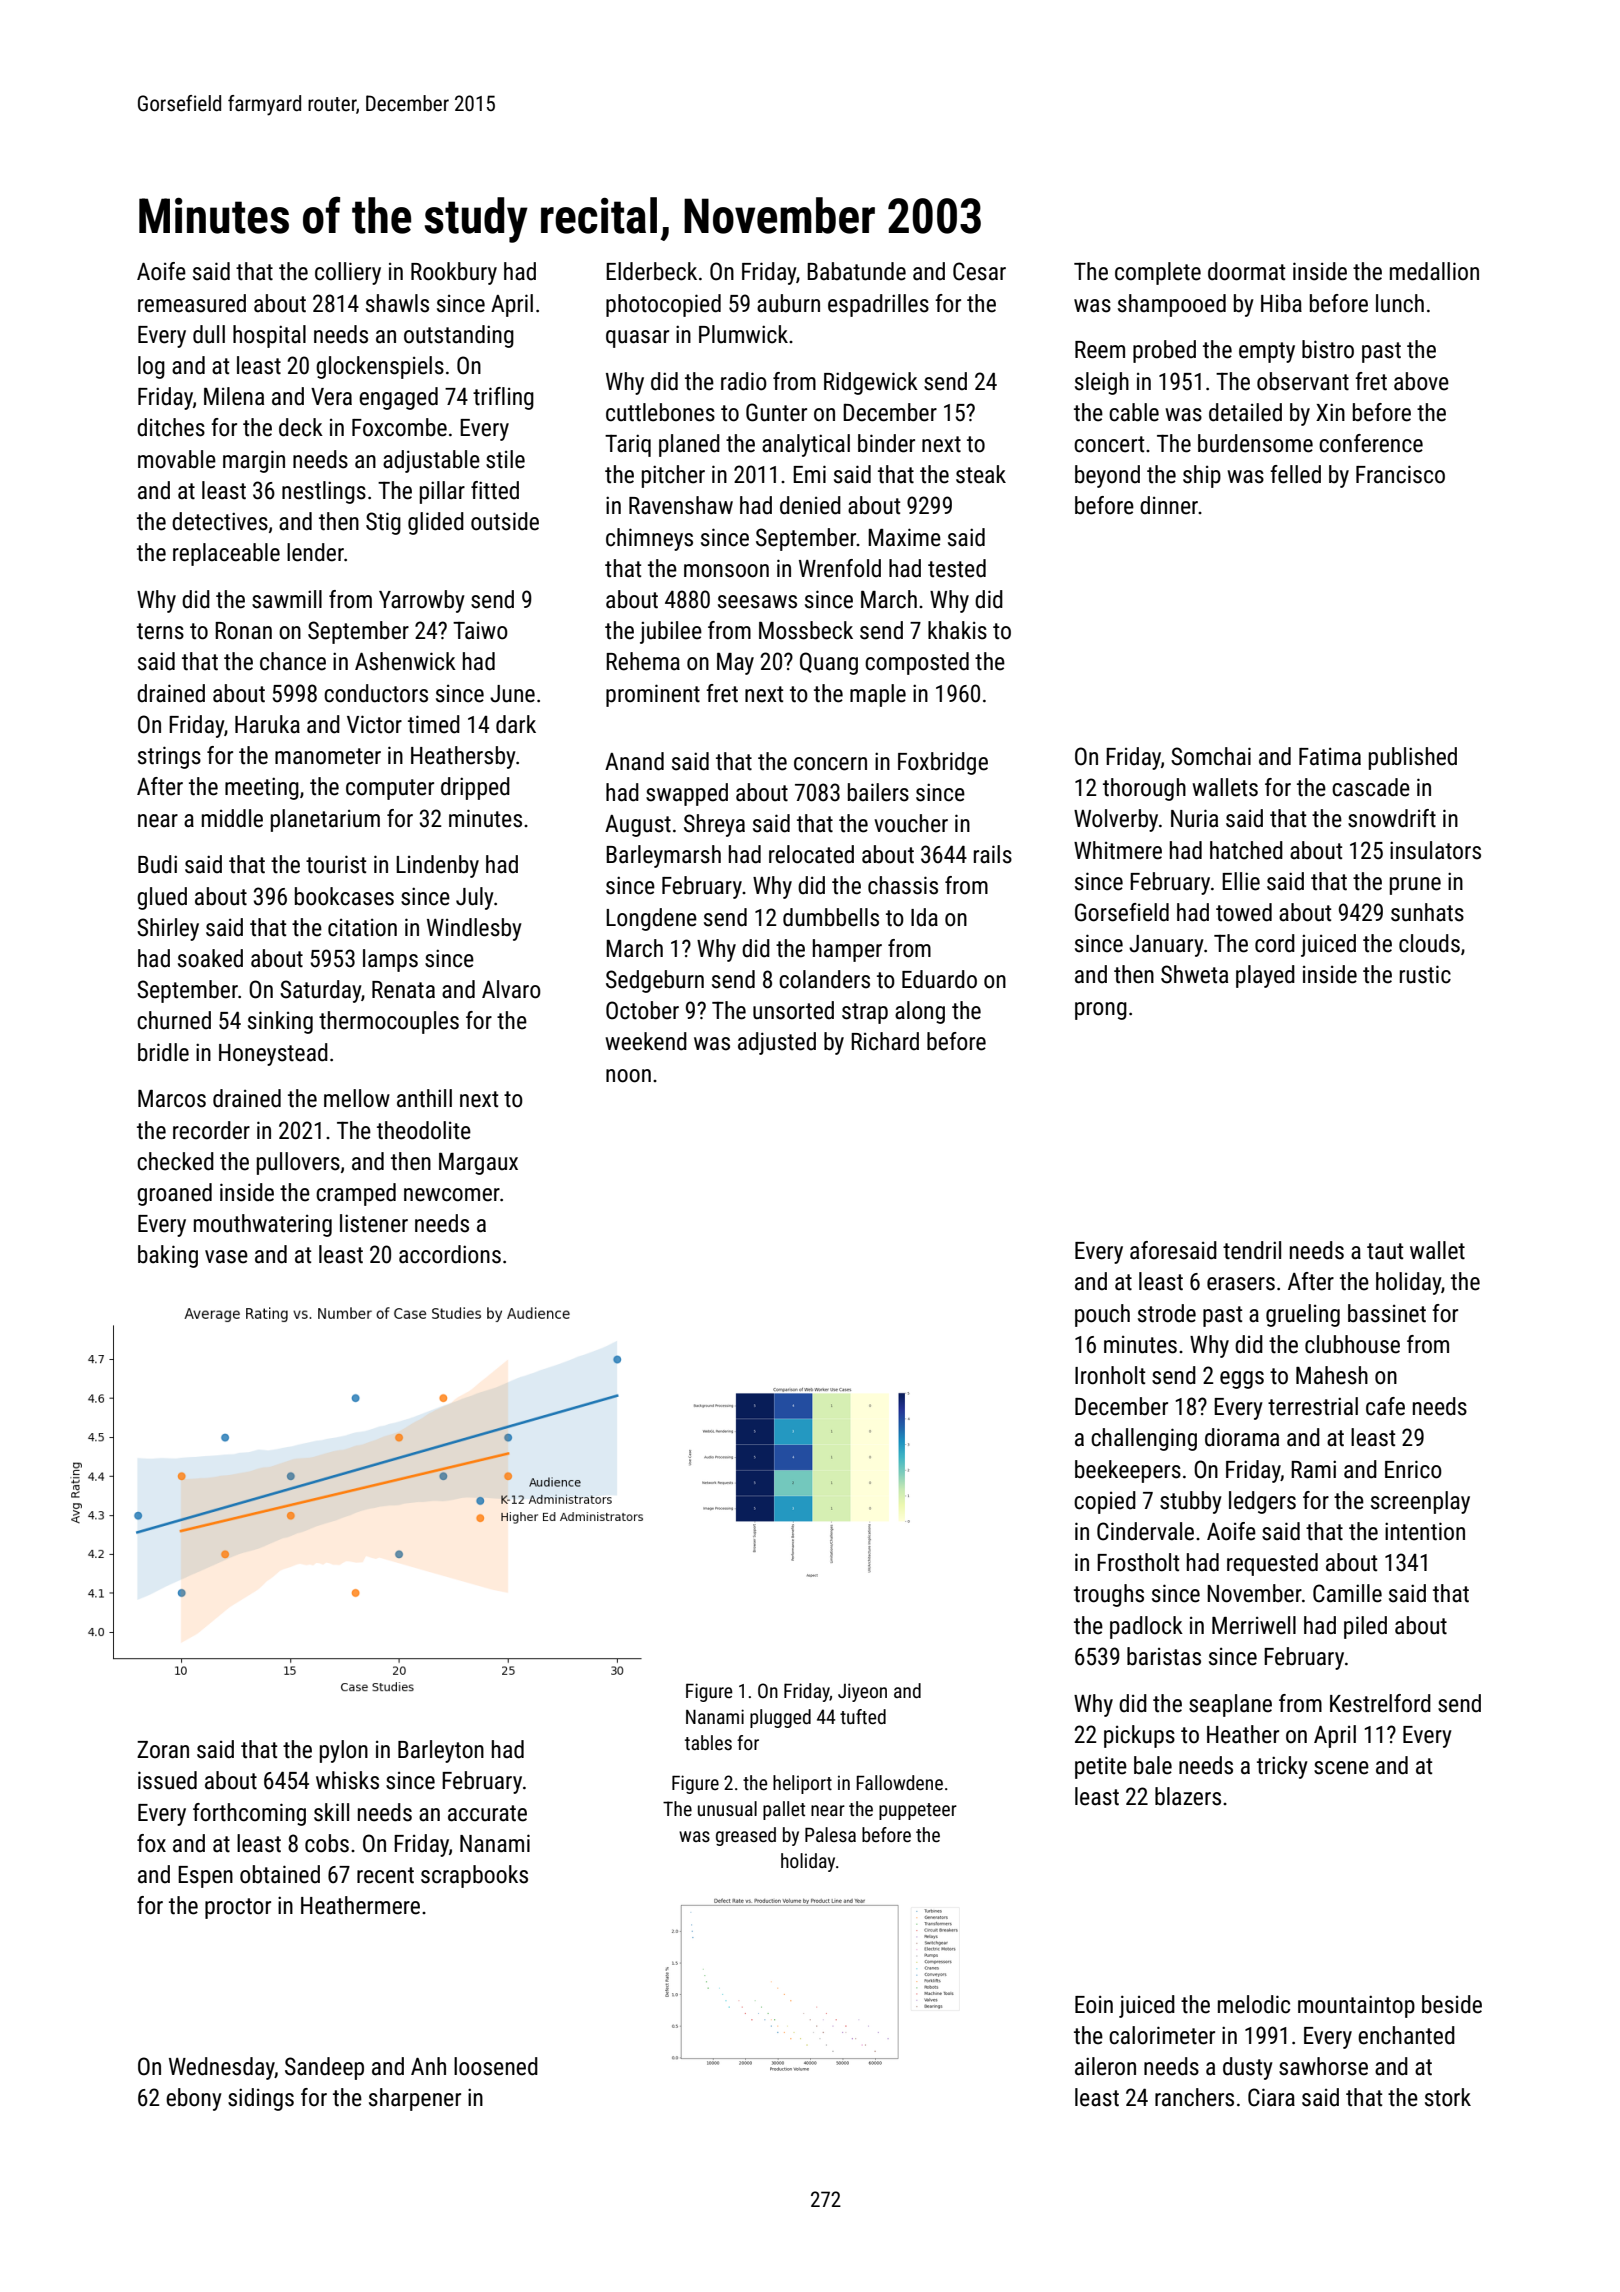  Describe the element at coordinates (856, 271) in the page. I see `Babatunde` at that location.
